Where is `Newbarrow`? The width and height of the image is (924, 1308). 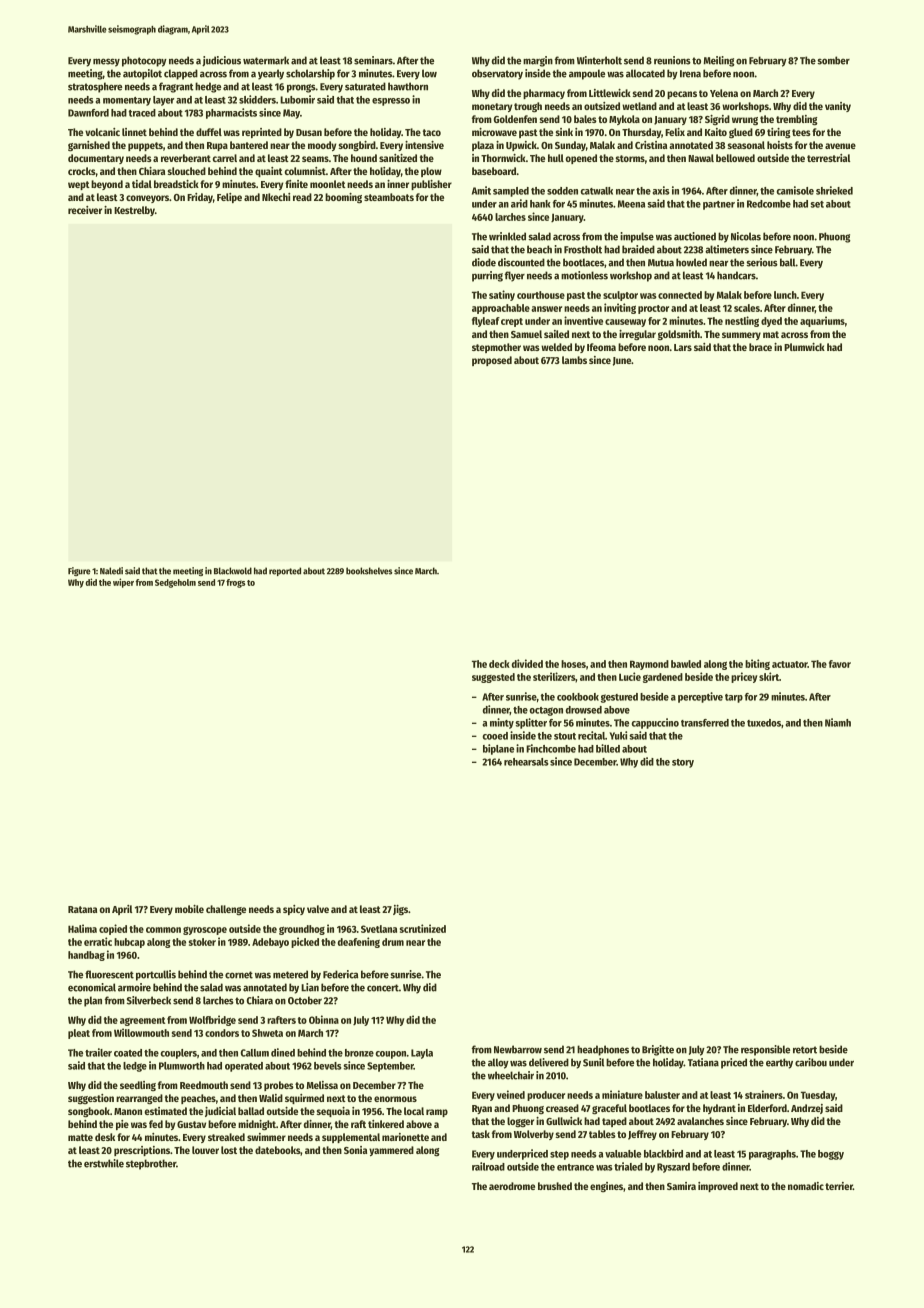 Newbarrow is located at coordinates (518, 1049).
